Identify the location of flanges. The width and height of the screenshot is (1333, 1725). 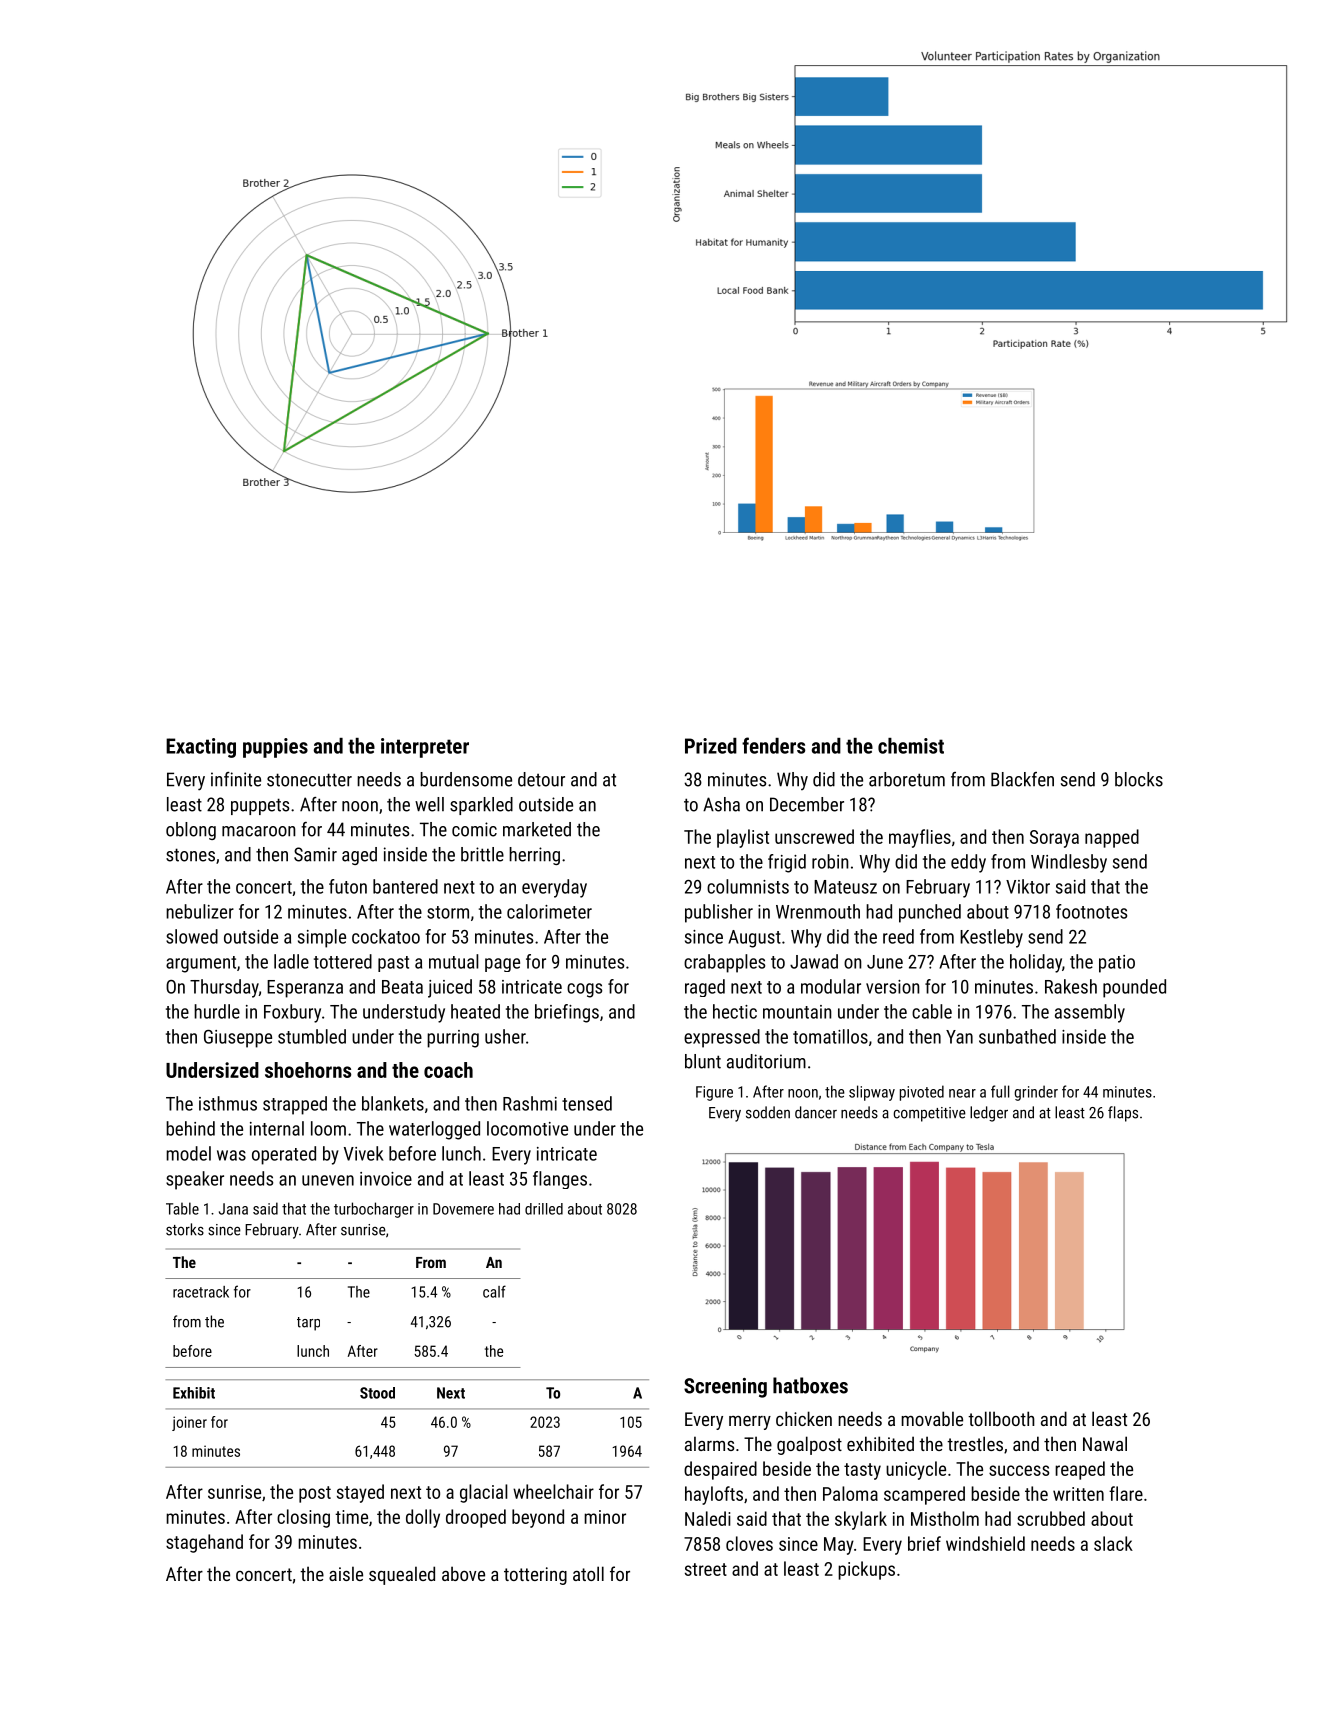
(560, 1180).
